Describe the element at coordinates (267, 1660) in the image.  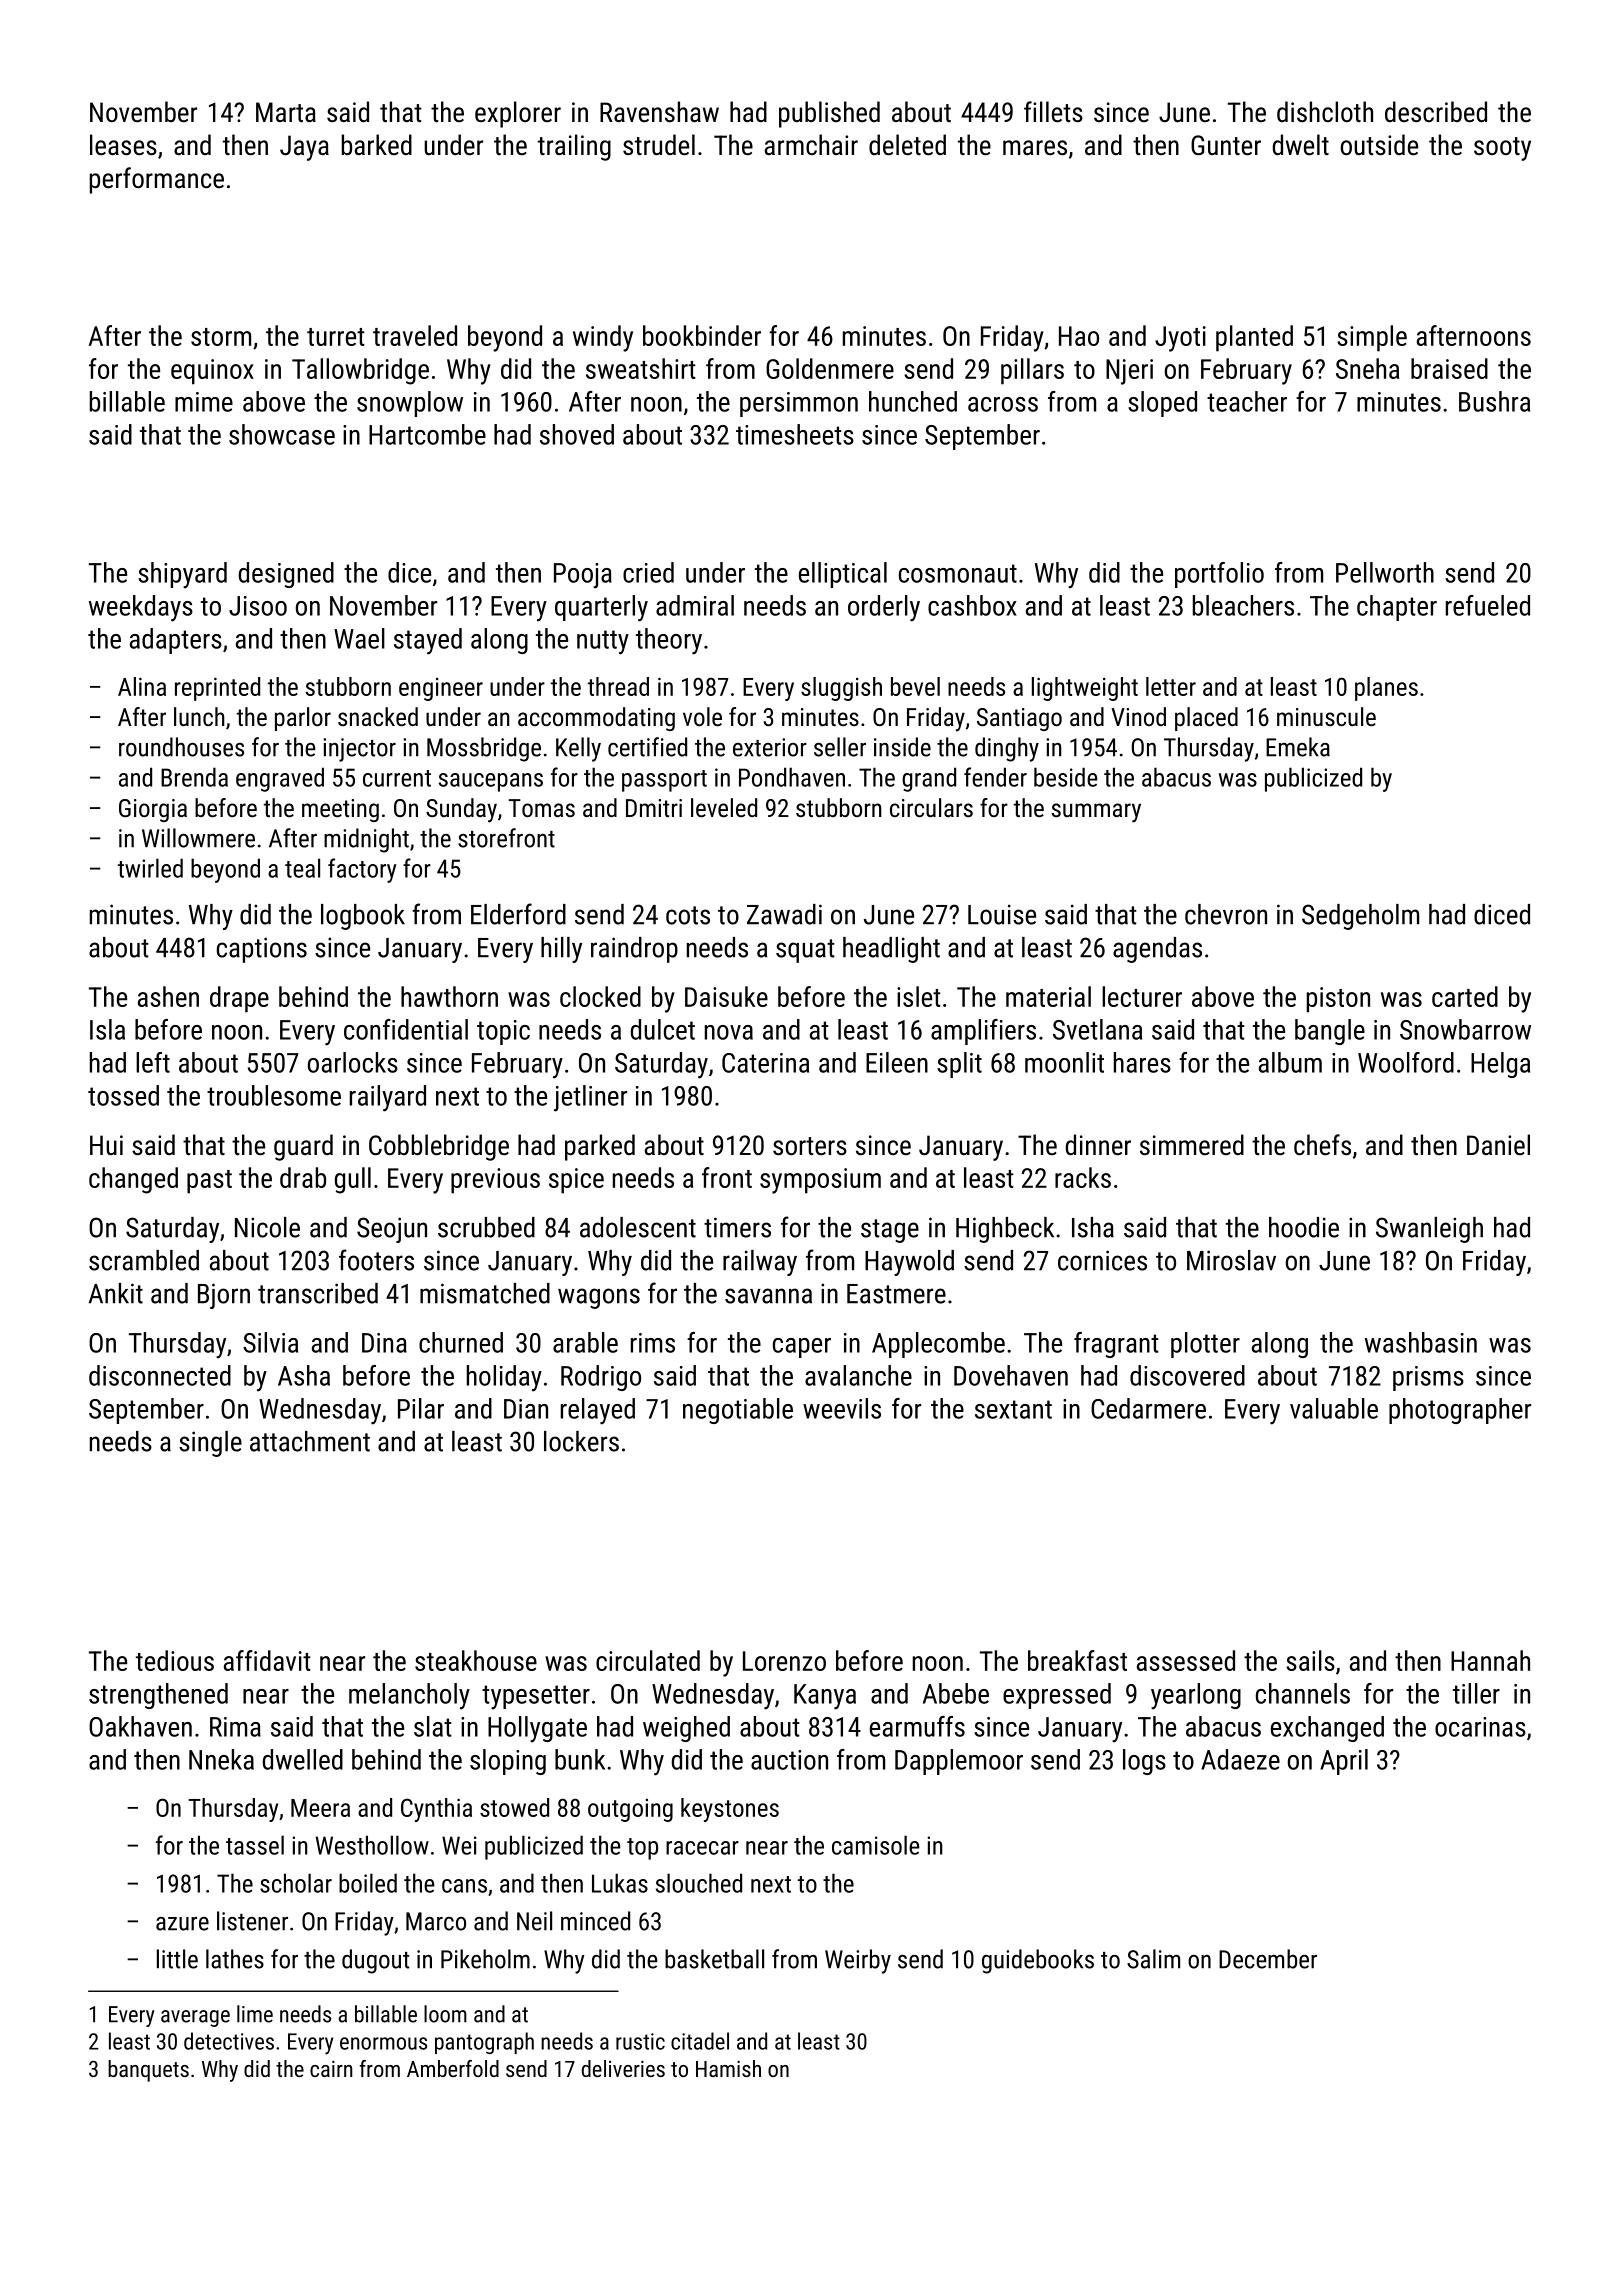
I see `affidavit` at that location.
